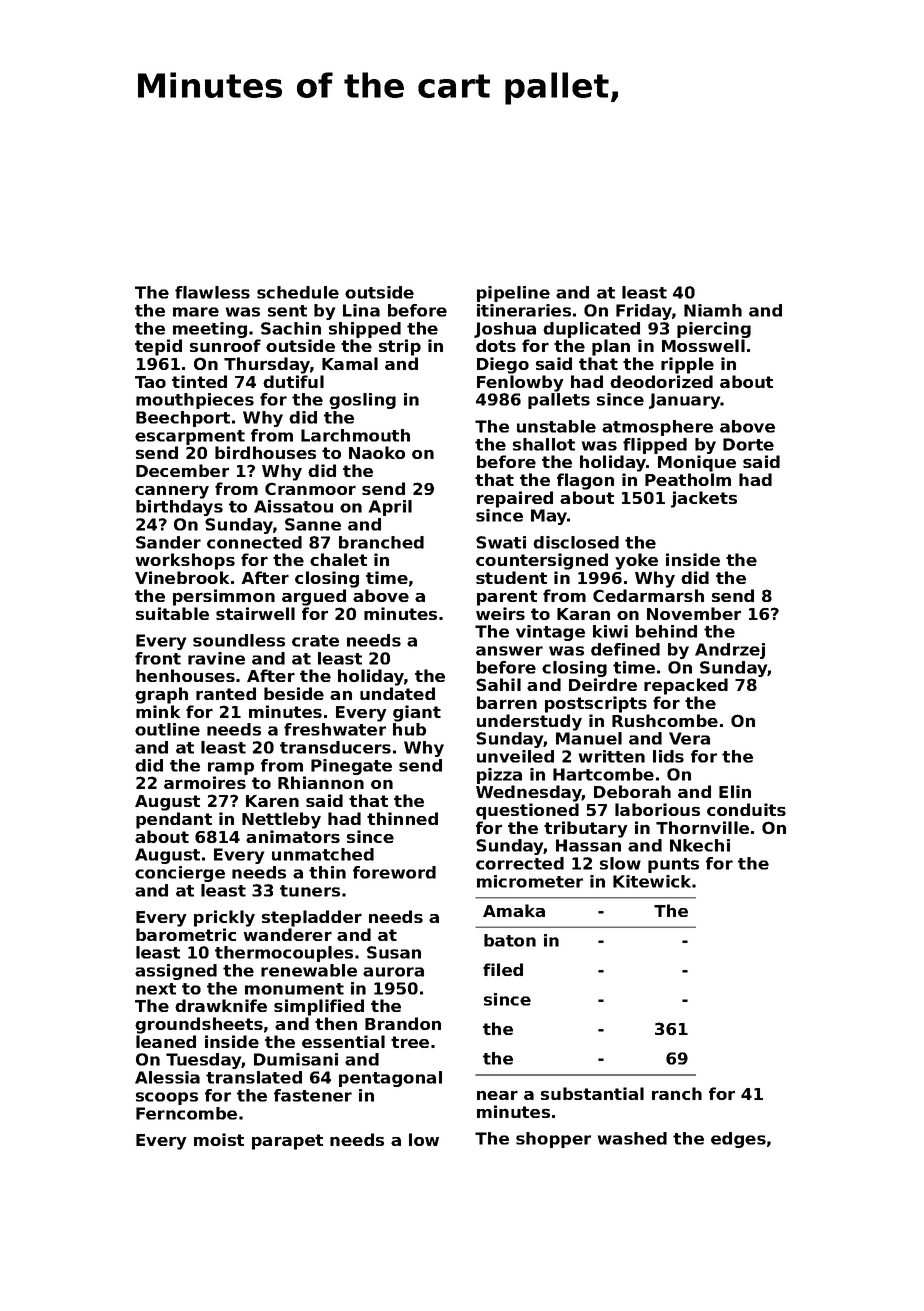  What do you see at coordinates (403, 1023) in the image?
I see `Brandon` at bounding box center [403, 1023].
